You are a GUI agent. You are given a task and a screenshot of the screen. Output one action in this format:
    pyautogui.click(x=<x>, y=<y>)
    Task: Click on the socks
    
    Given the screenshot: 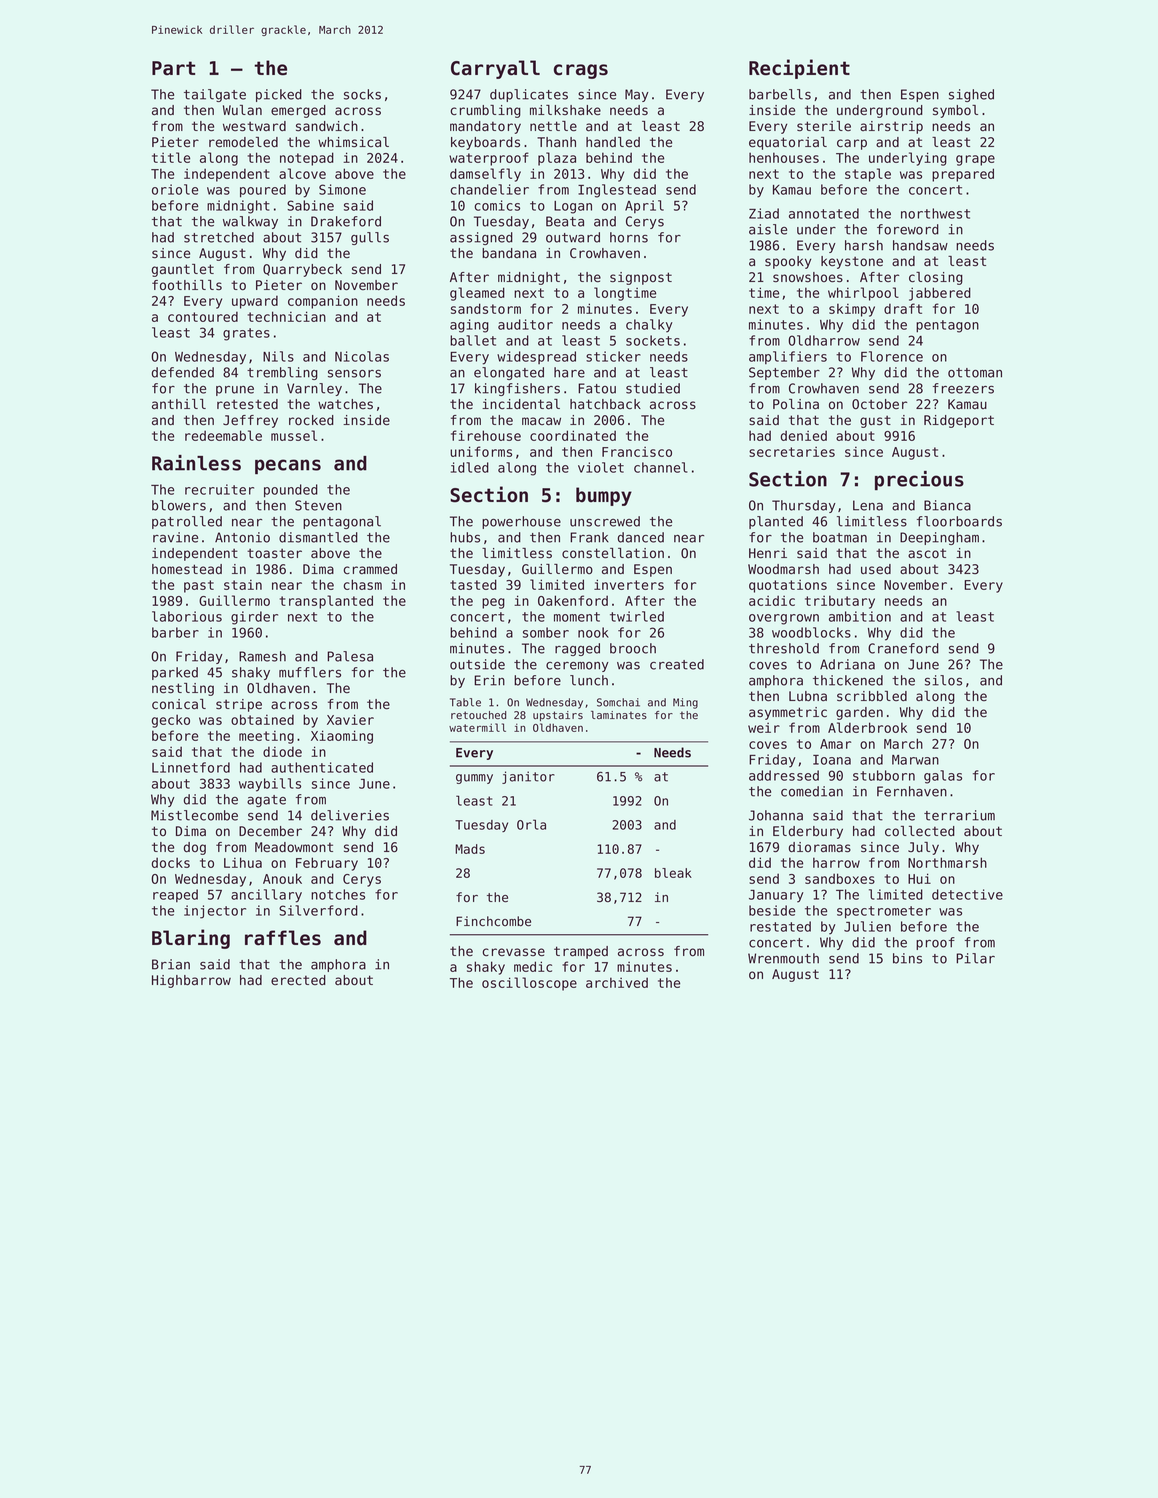 What is the action you would take?
    pyautogui.click(x=362, y=94)
